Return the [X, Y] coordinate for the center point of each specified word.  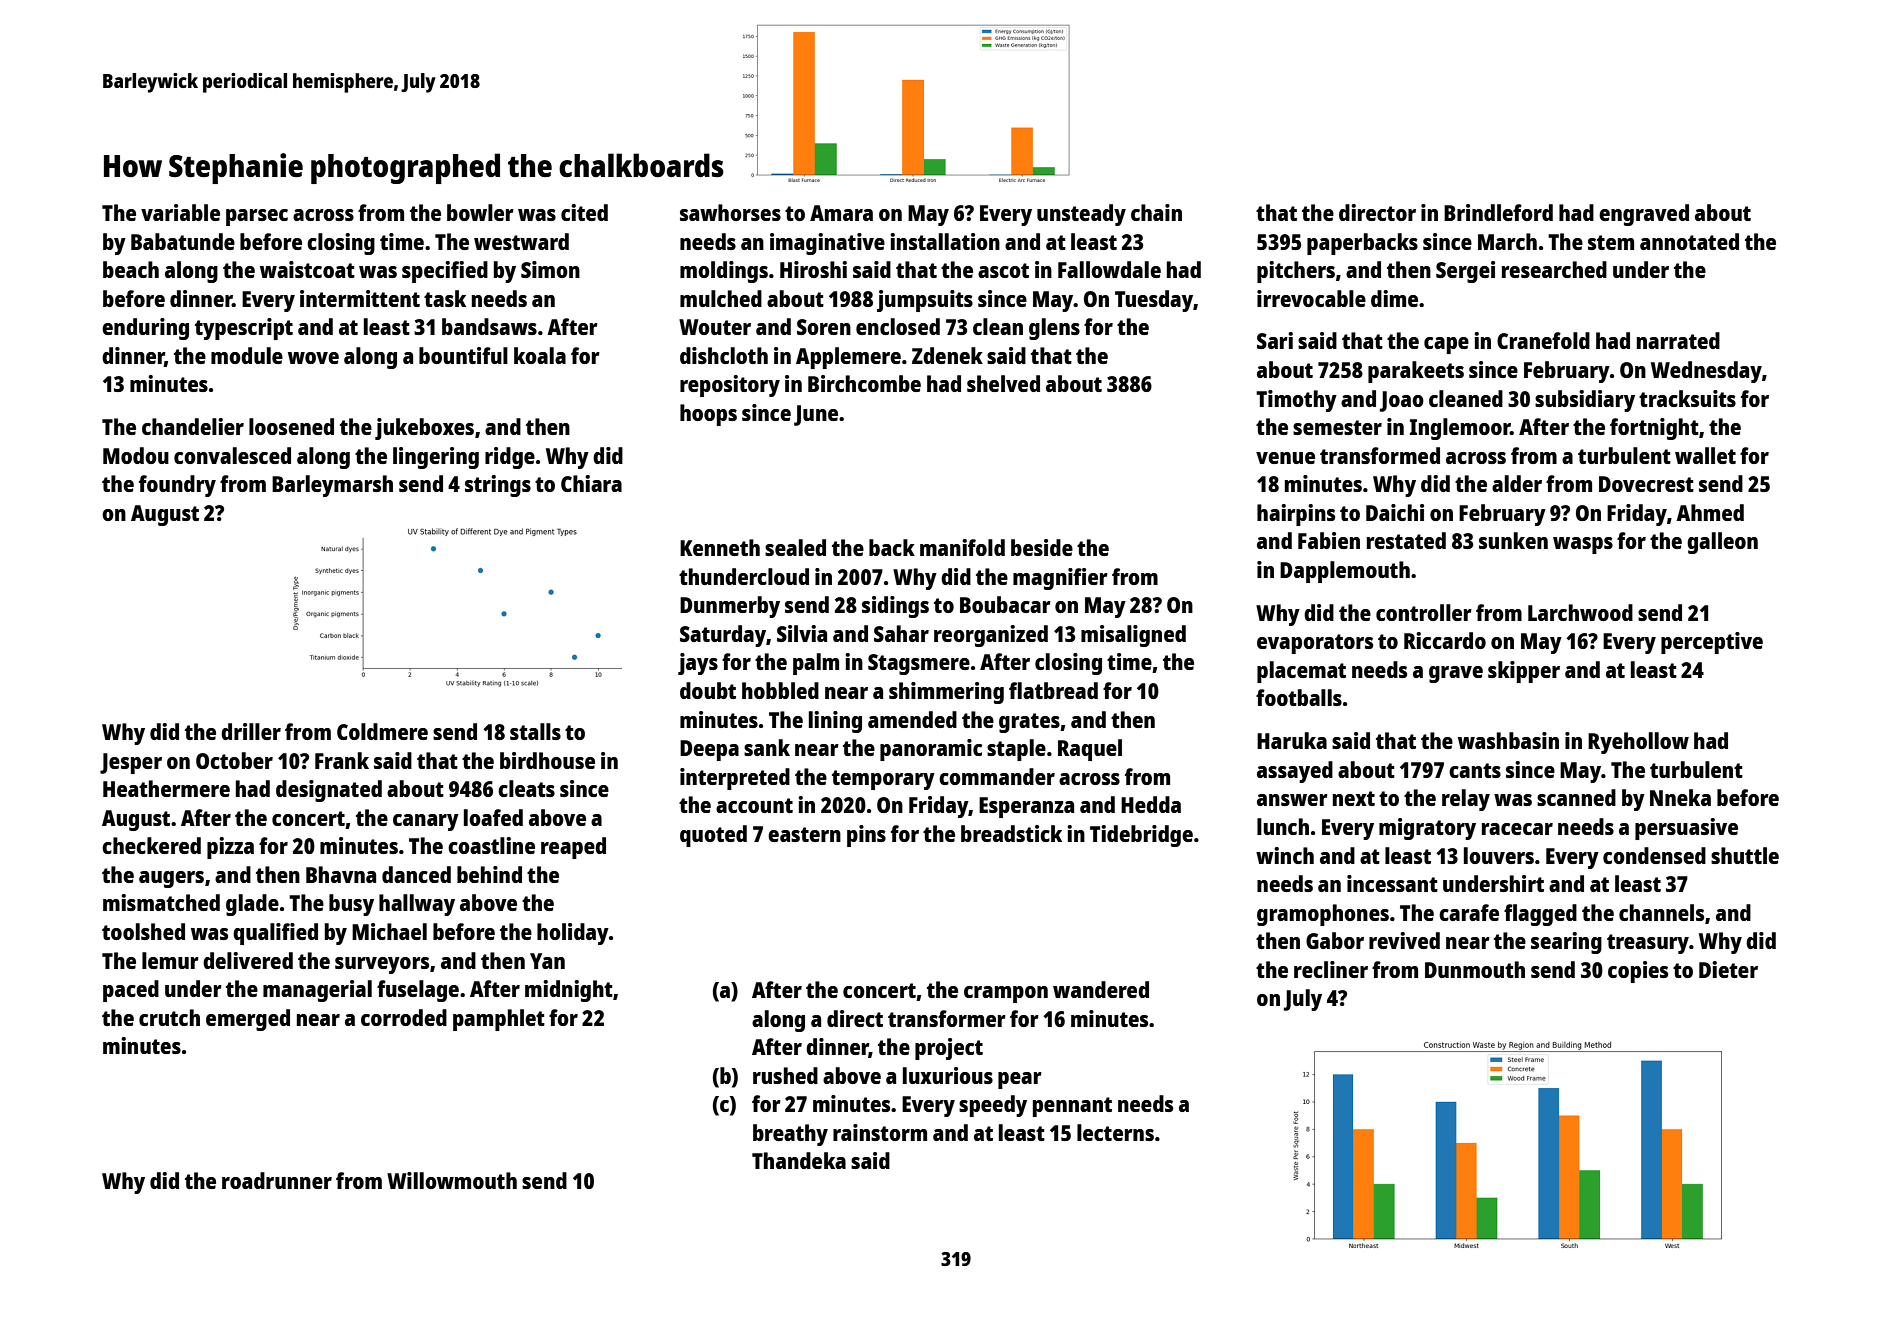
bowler [480, 212]
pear [1020, 1080]
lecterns [1115, 1132]
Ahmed [1710, 512]
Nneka [1680, 797]
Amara [841, 213]
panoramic [931, 750]
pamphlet [499, 1020]
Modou [136, 455]
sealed [795, 547]
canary [426, 822]
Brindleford [1498, 212]
